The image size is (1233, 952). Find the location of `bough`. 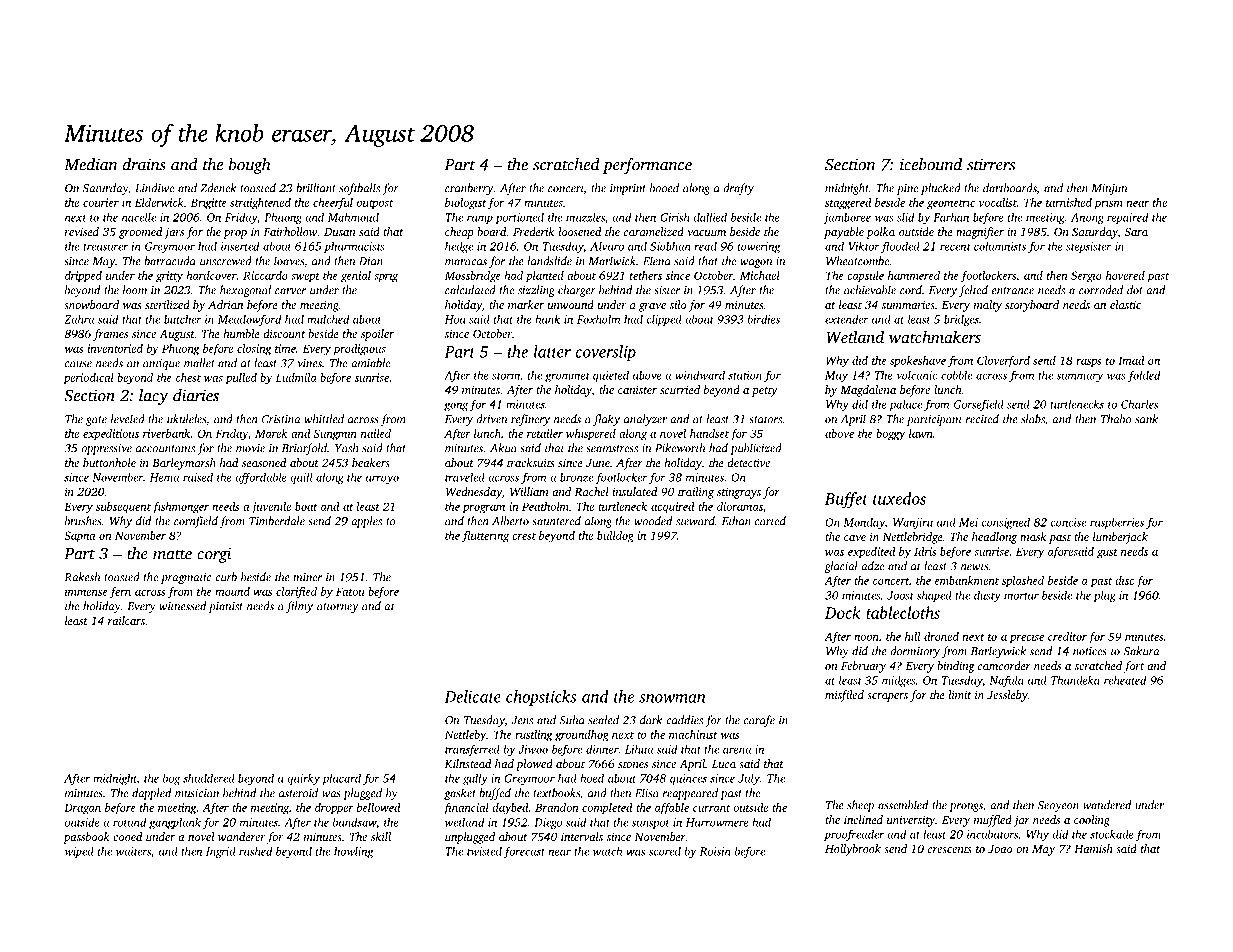

bough is located at coordinates (250, 166).
